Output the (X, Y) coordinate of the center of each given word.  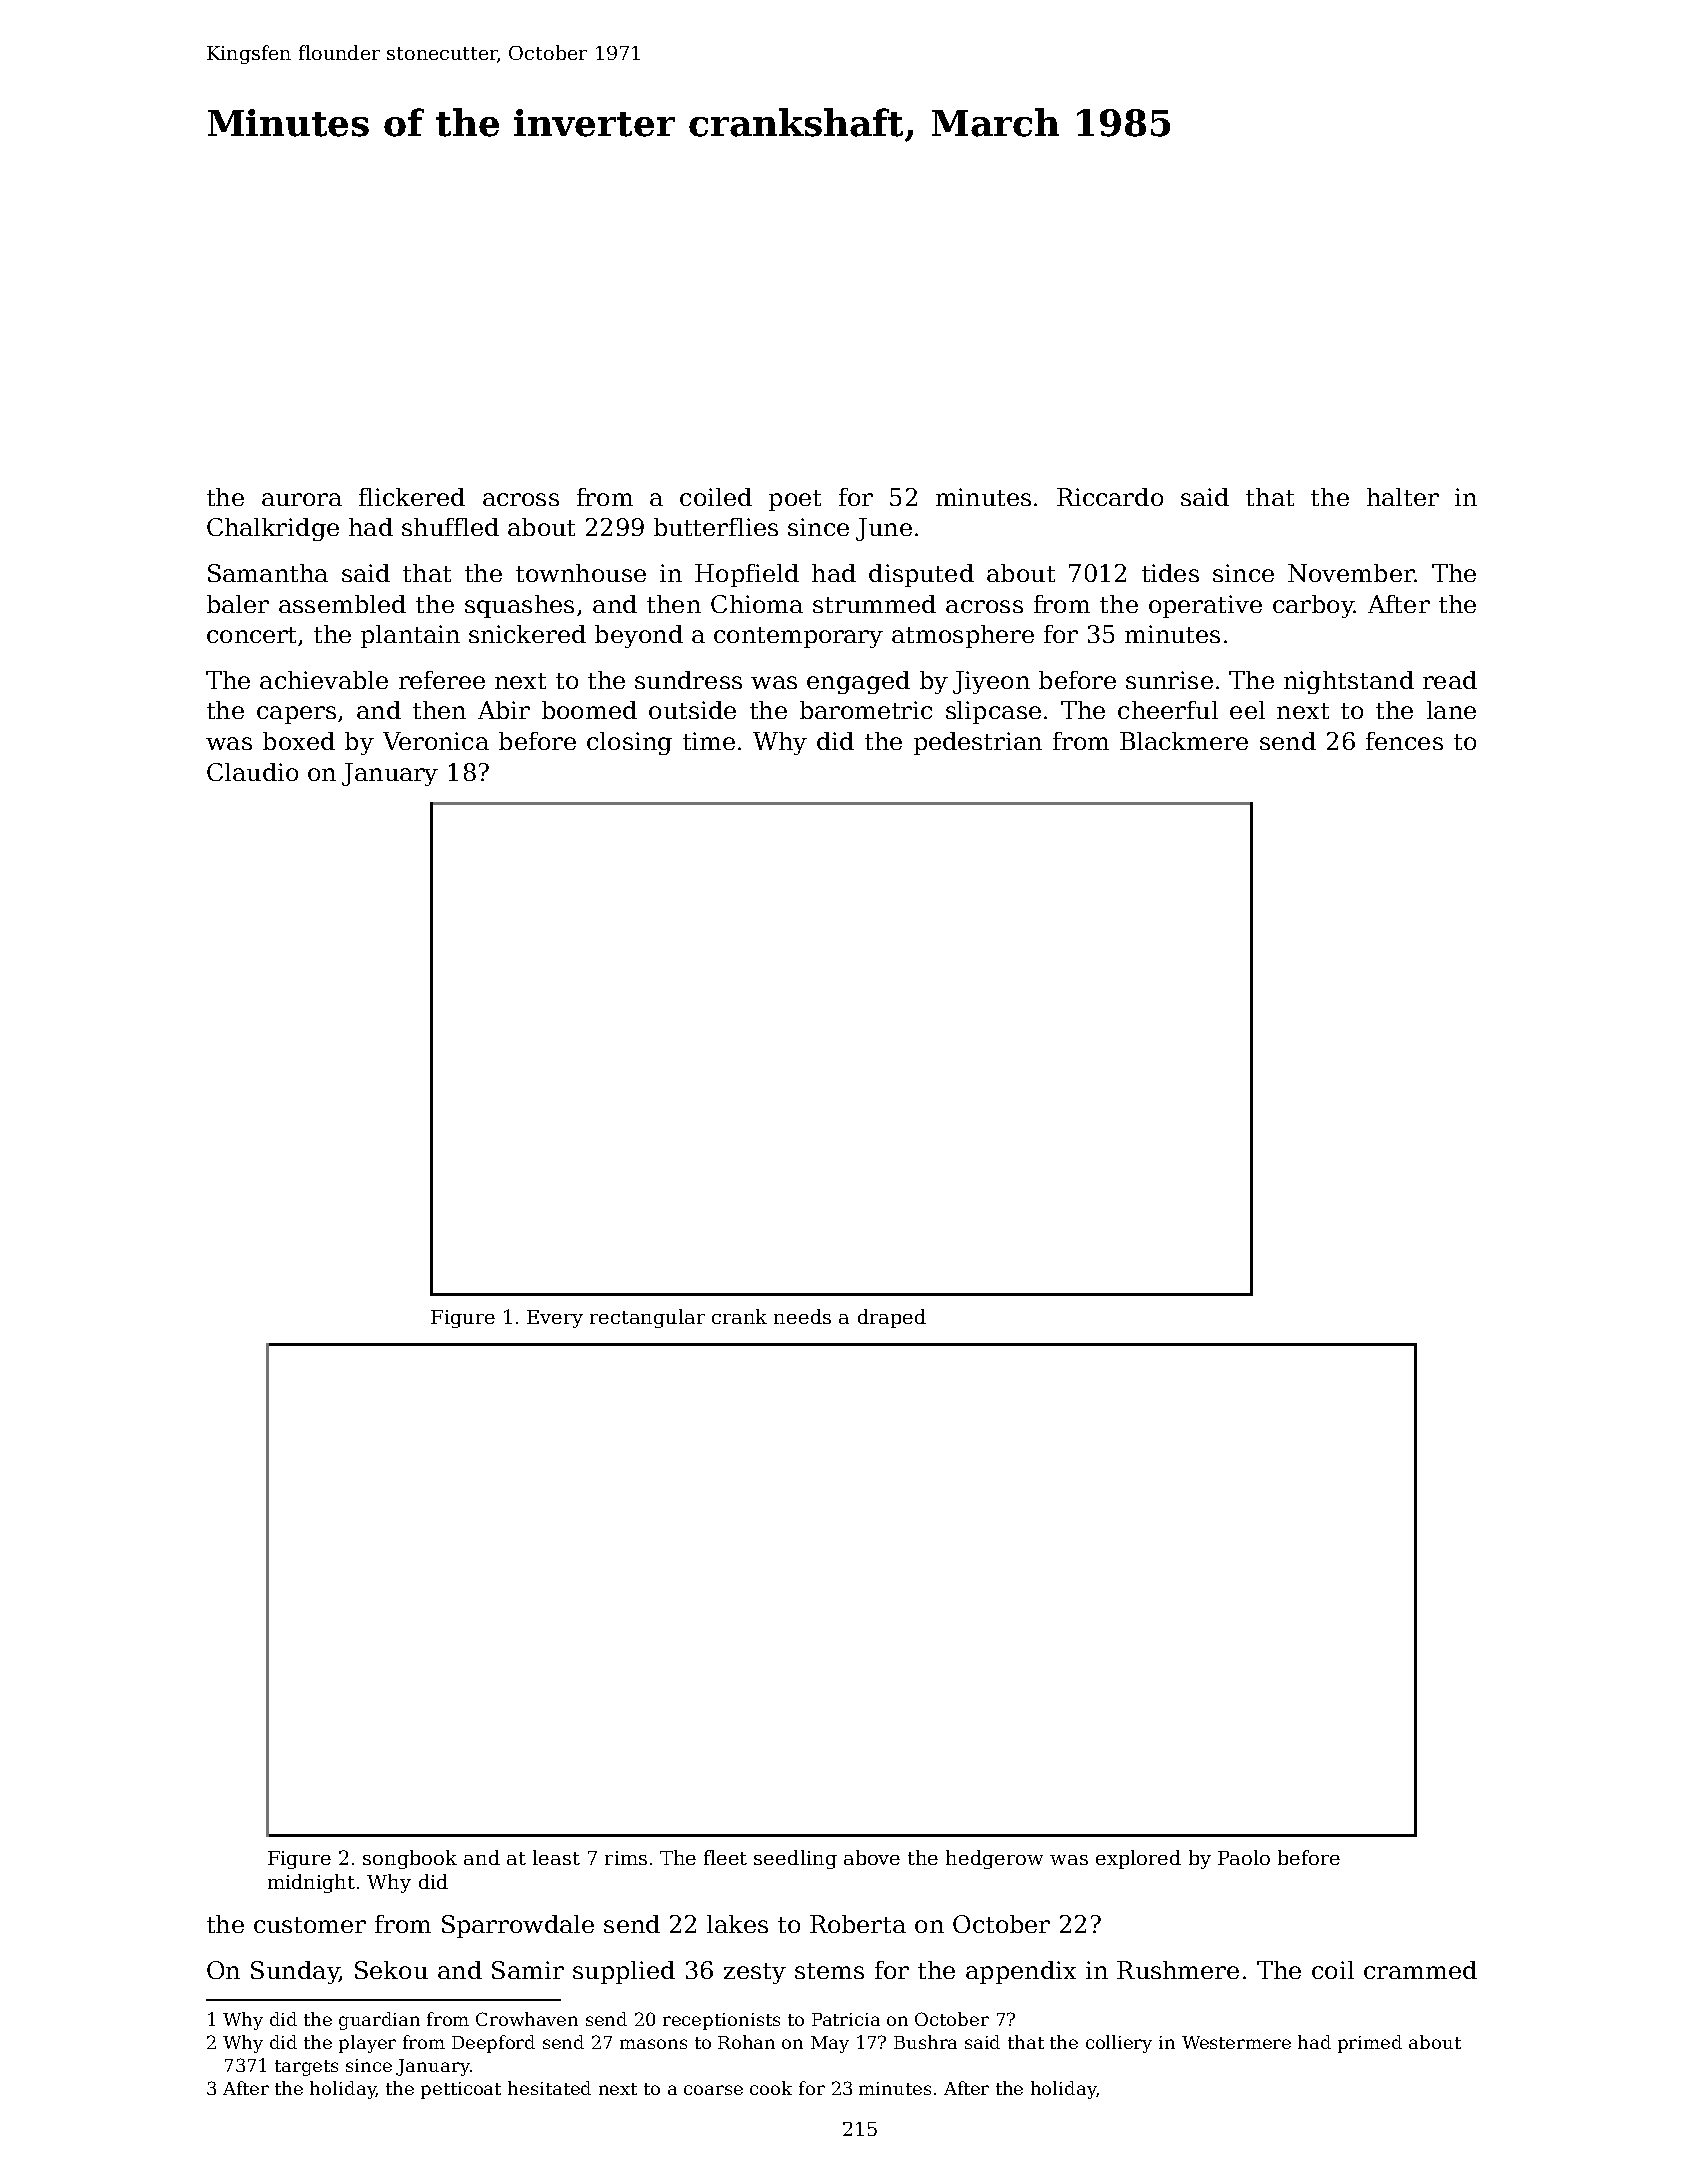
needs (802, 1316)
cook (771, 2088)
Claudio (252, 772)
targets (306, 2068)
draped (892, 1318)
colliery (1119, 2044)
